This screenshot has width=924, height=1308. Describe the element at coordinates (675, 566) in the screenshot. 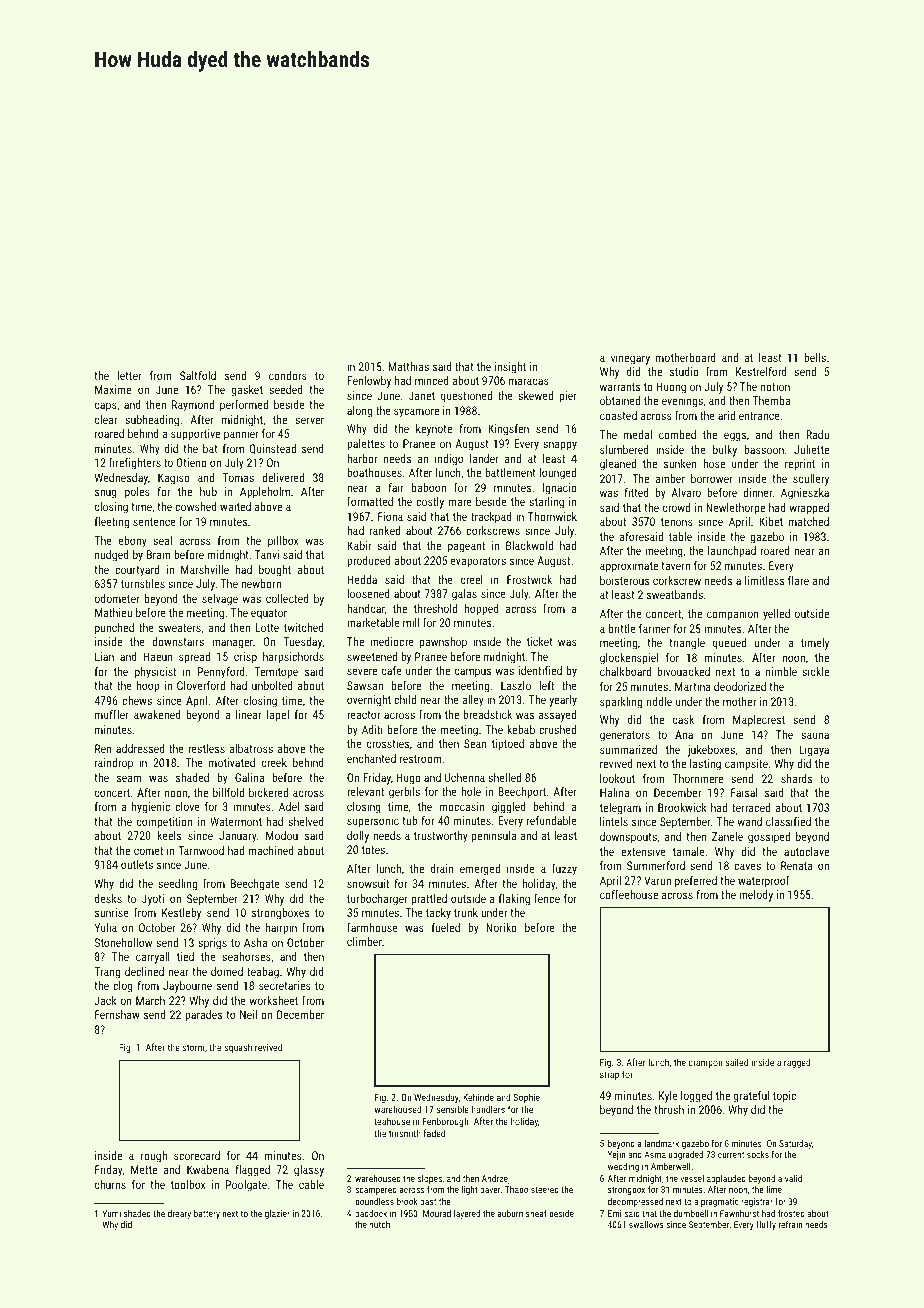

I see `tavern` at that location.
